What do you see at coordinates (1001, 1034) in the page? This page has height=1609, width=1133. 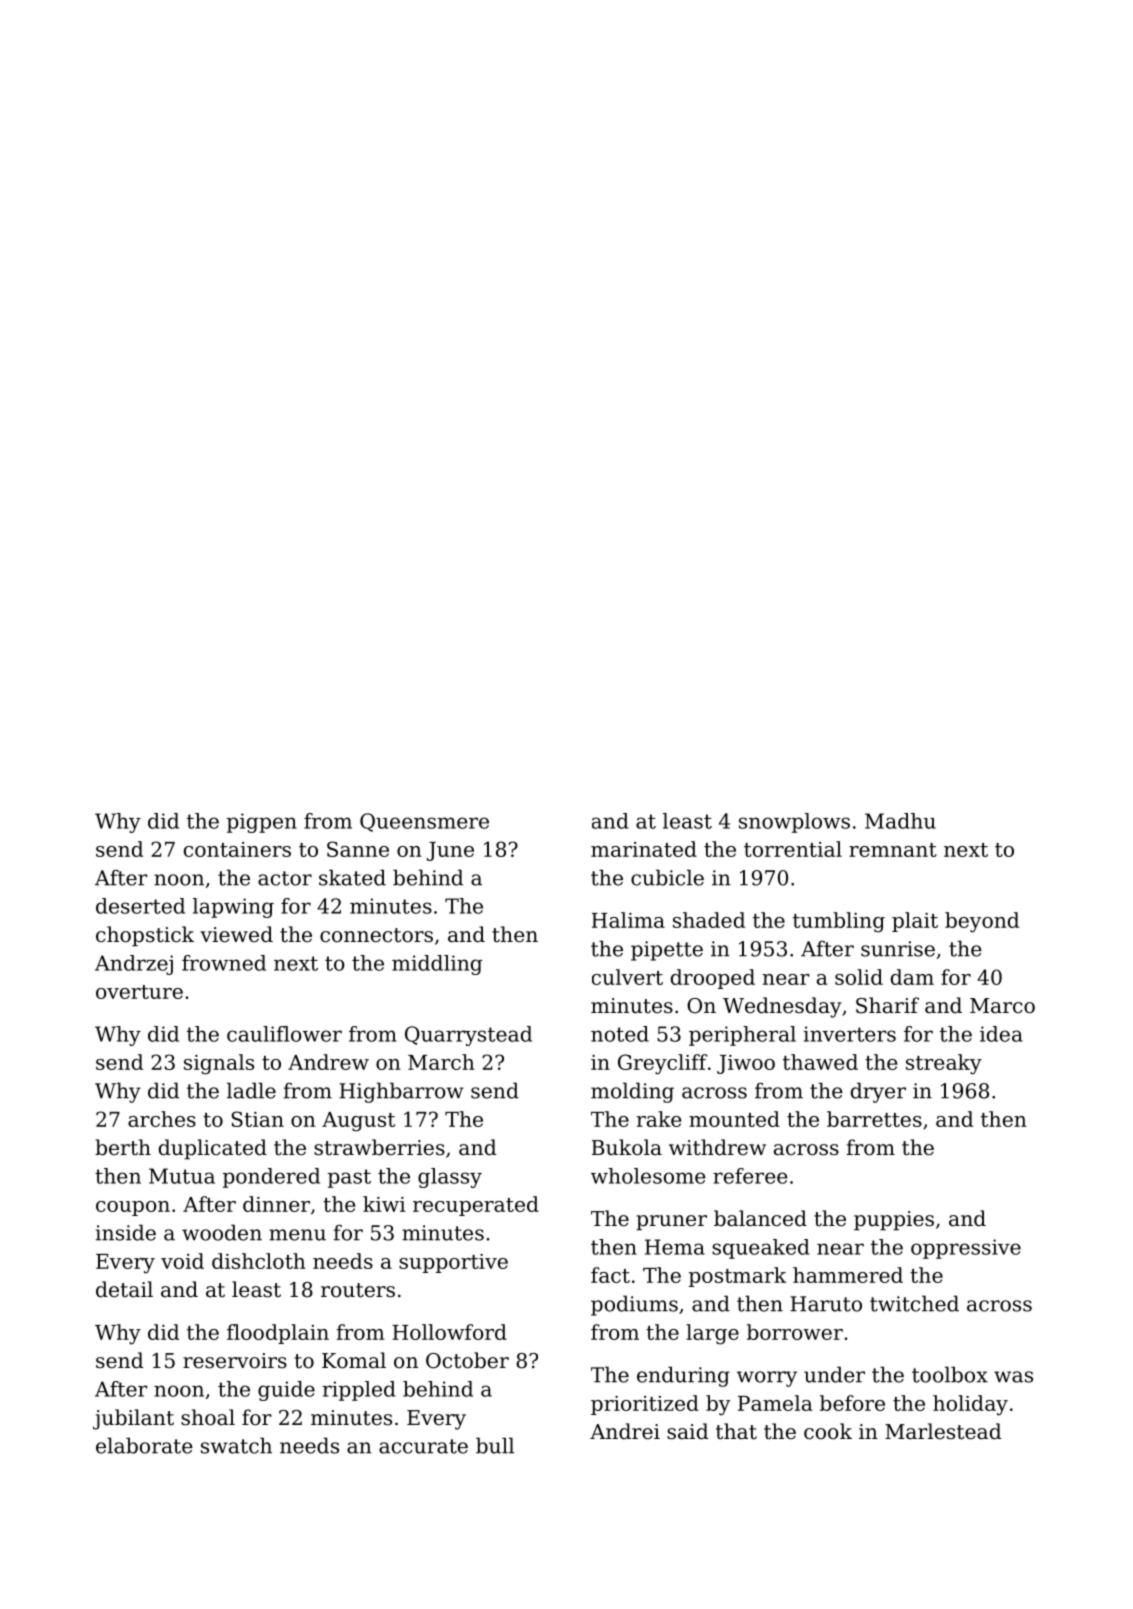 I see `idea` at bounding box center [1001, 1034].
